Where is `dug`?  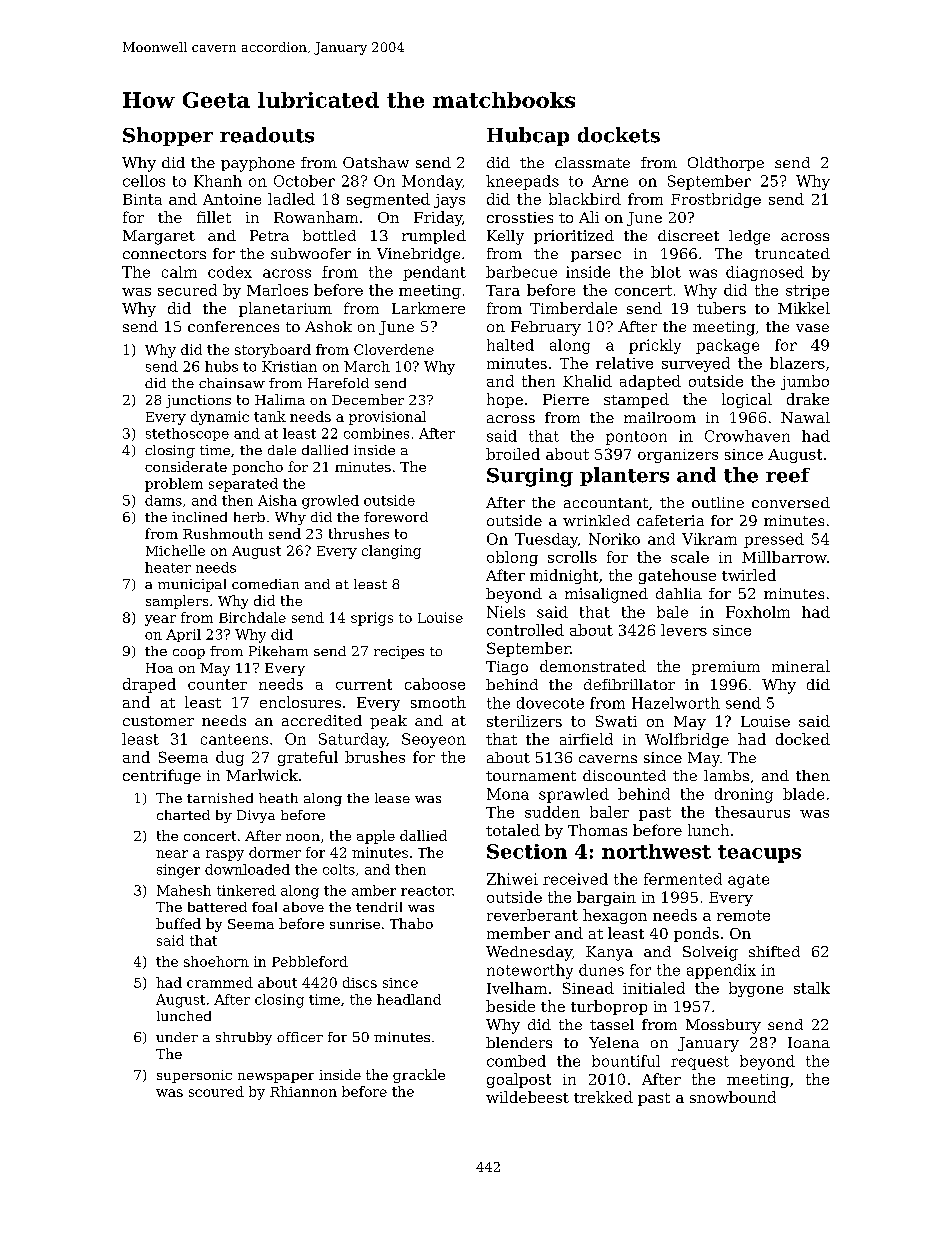 dug is located at coordinates (230, 758).
